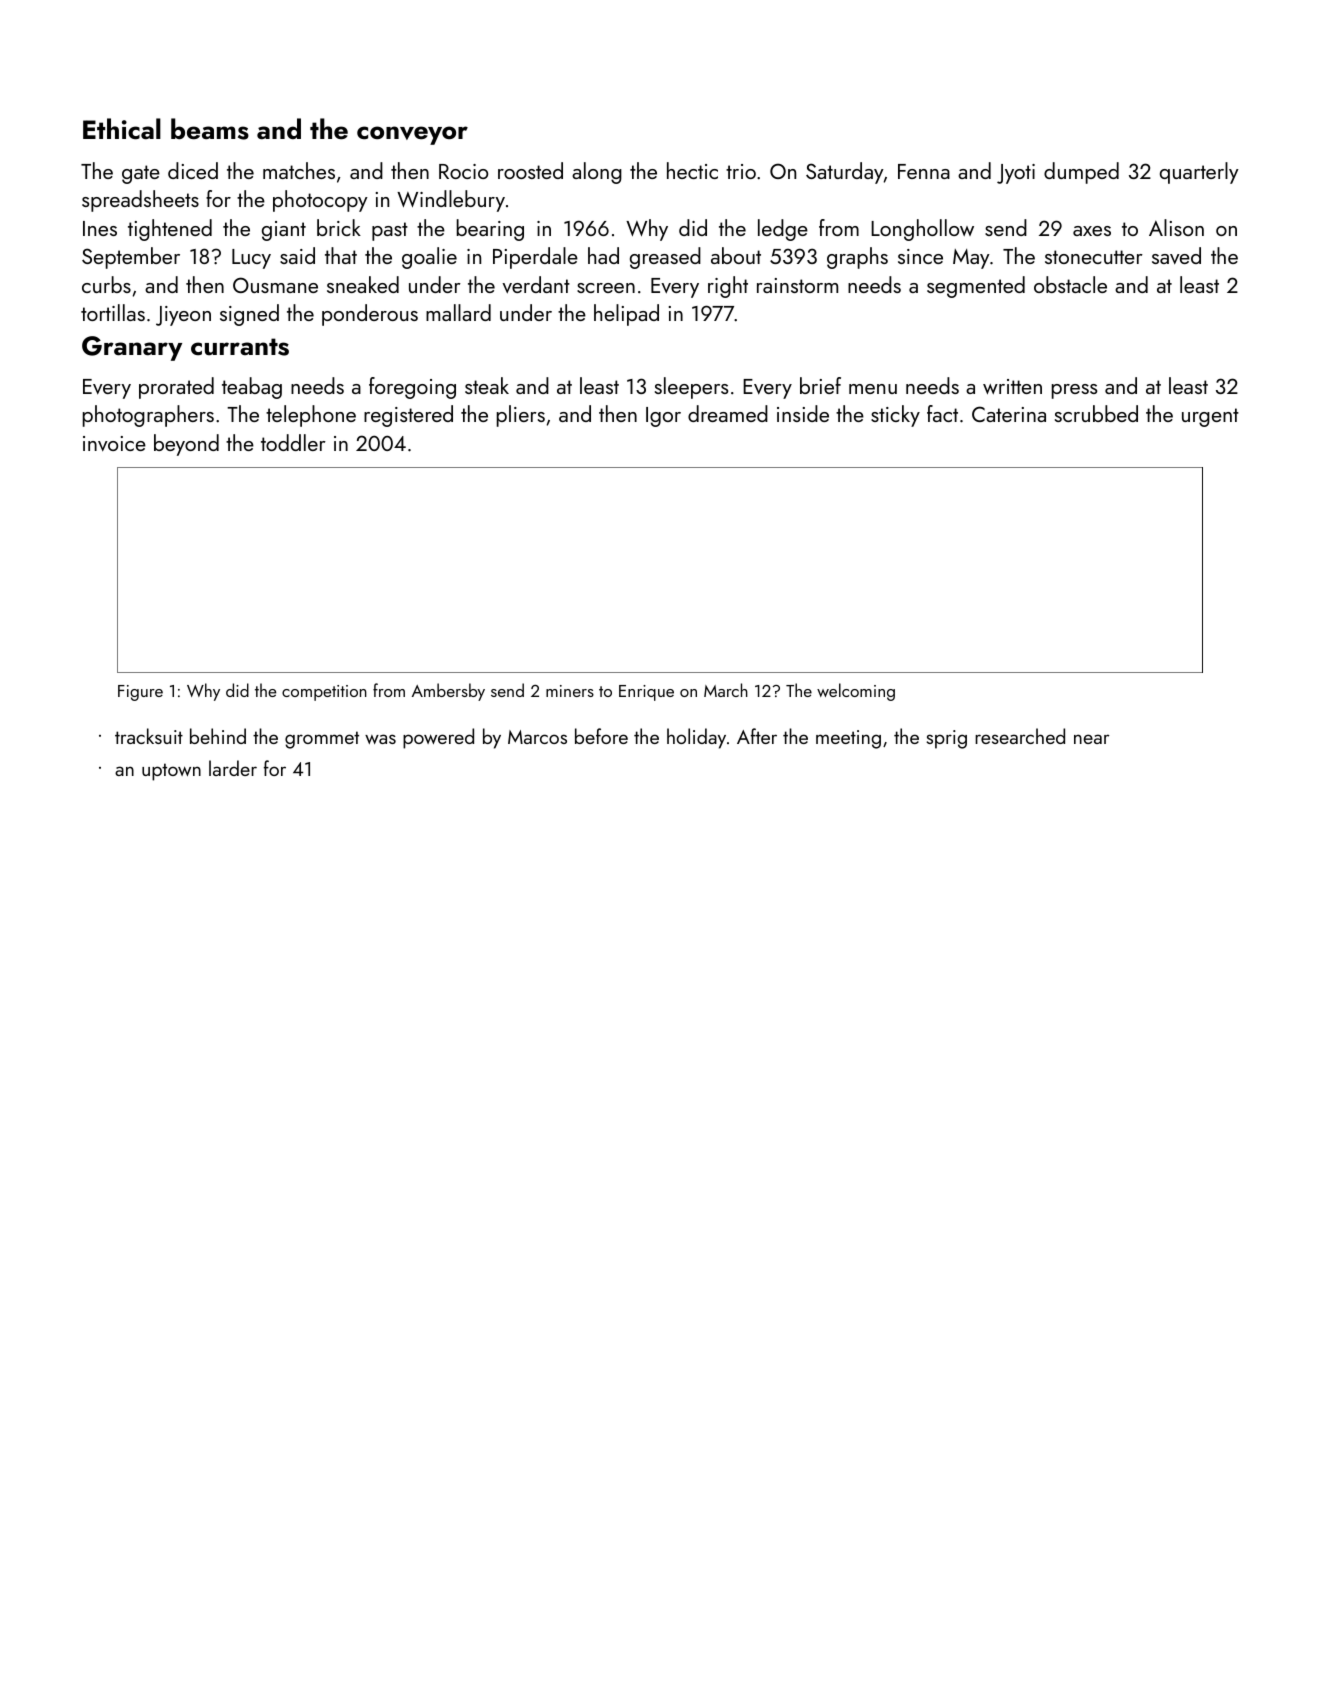 The height and width of the document is (1708, 1320). What do you see at coordinates (1199, 173) in the document?
I see `quarterly` at bounding box center [1199, 173].
